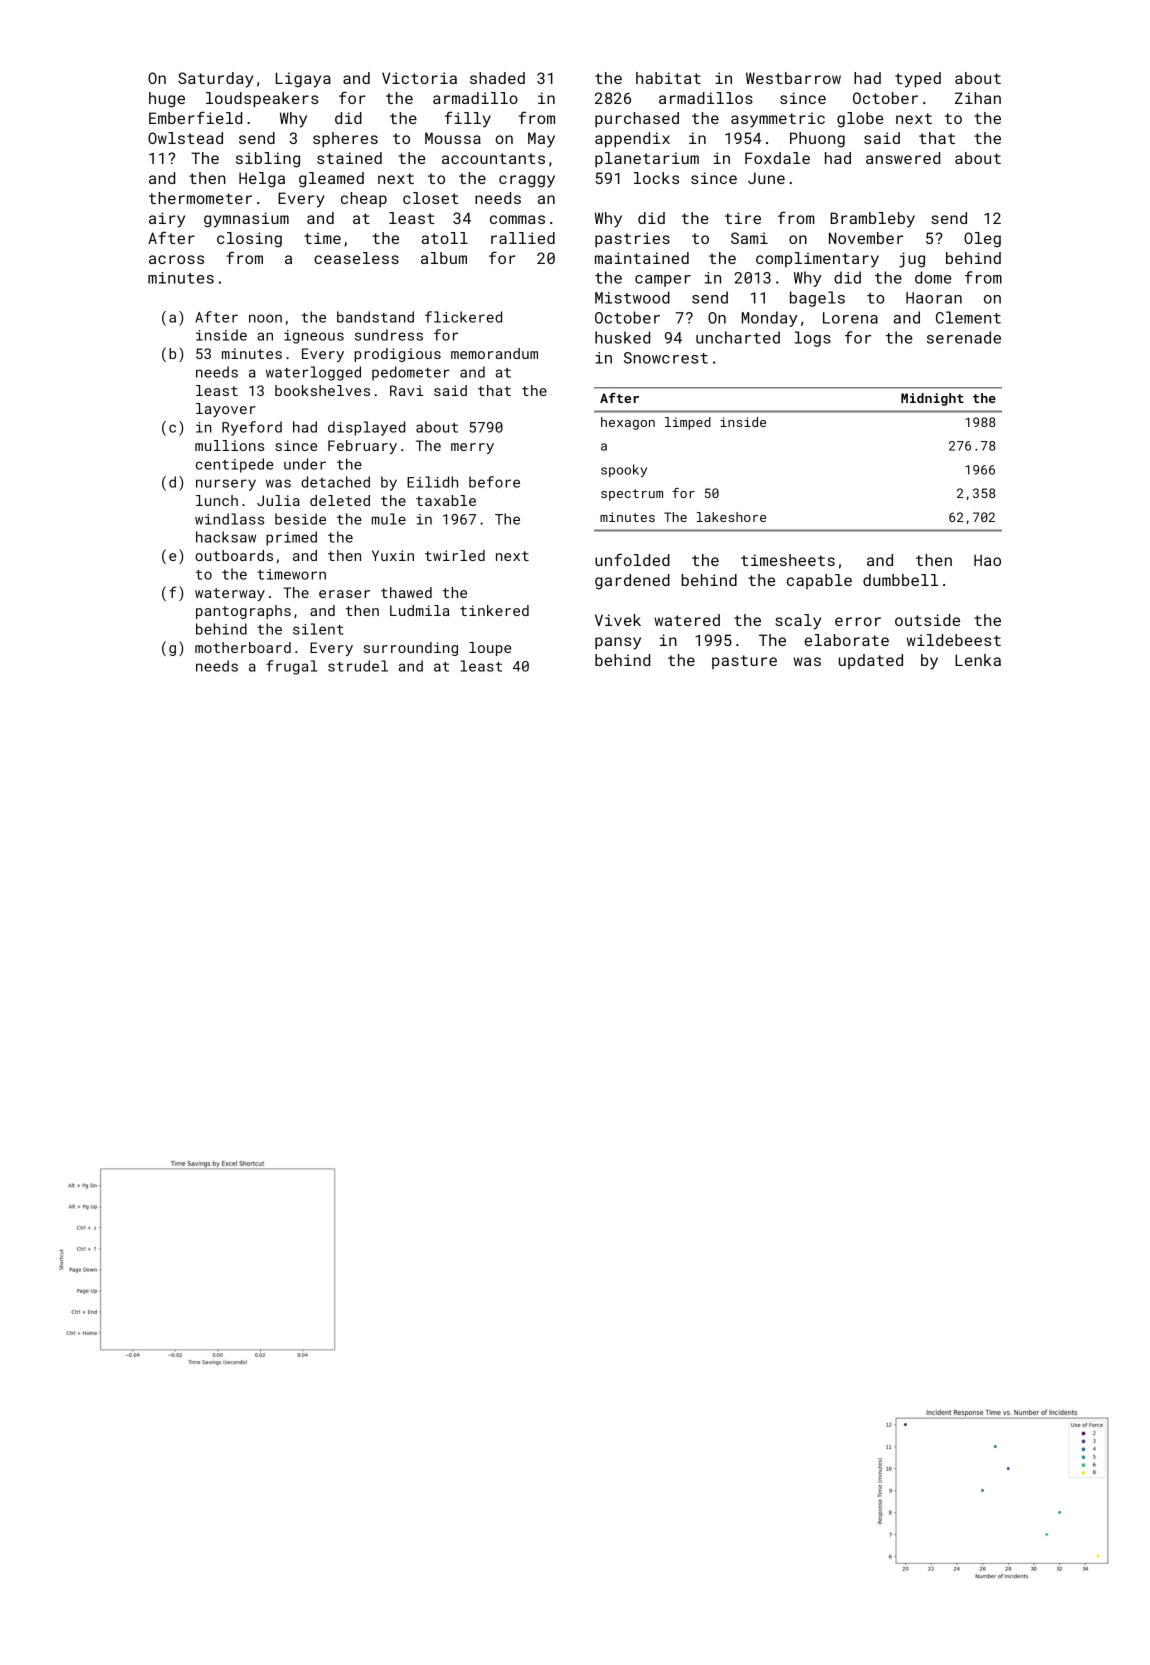  I want to click on habitat, so click(668, 78).
